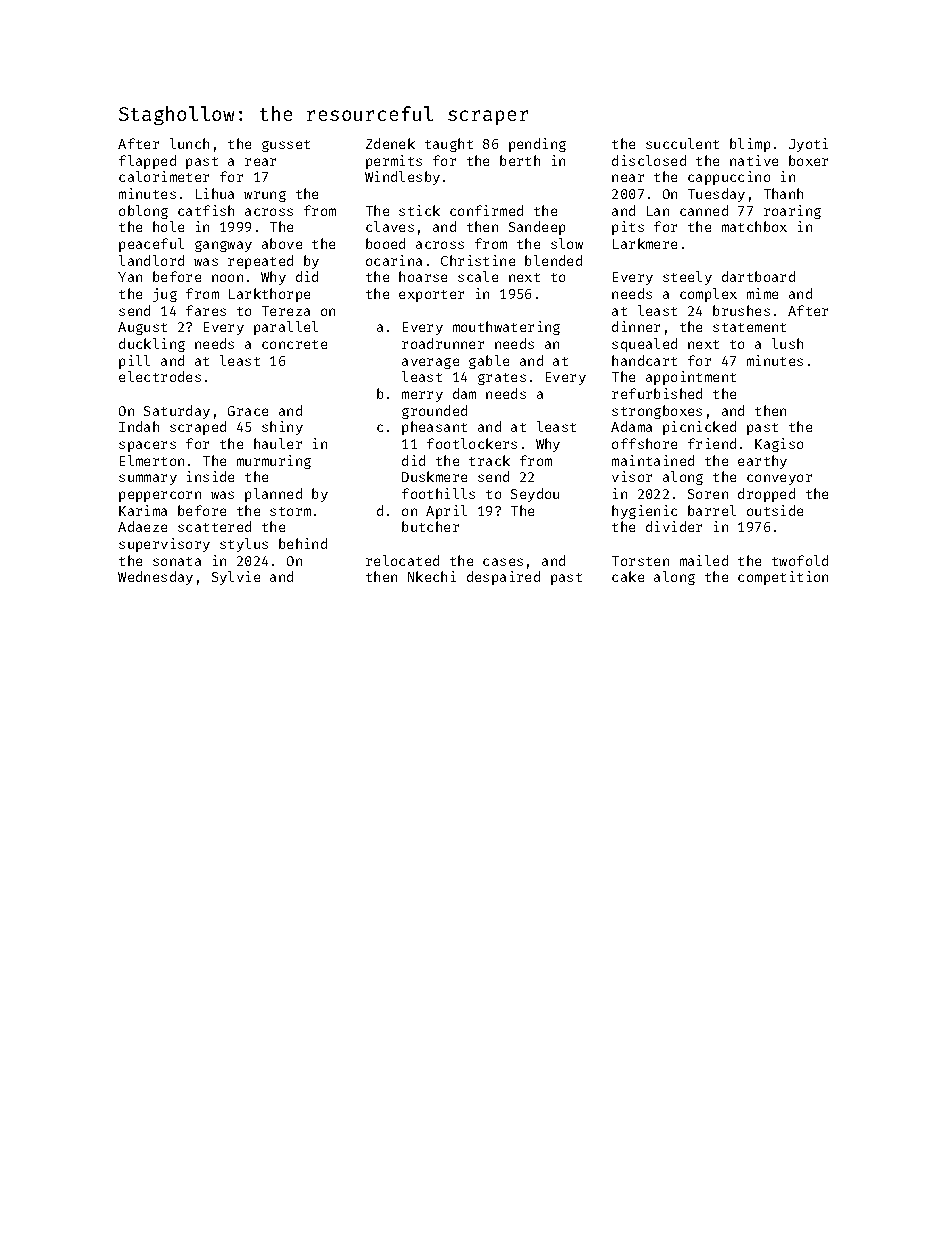 This page has width=952, height=1233. Describe the element at coordinates (286, 328) in the page. I see `parallel` at that location.
